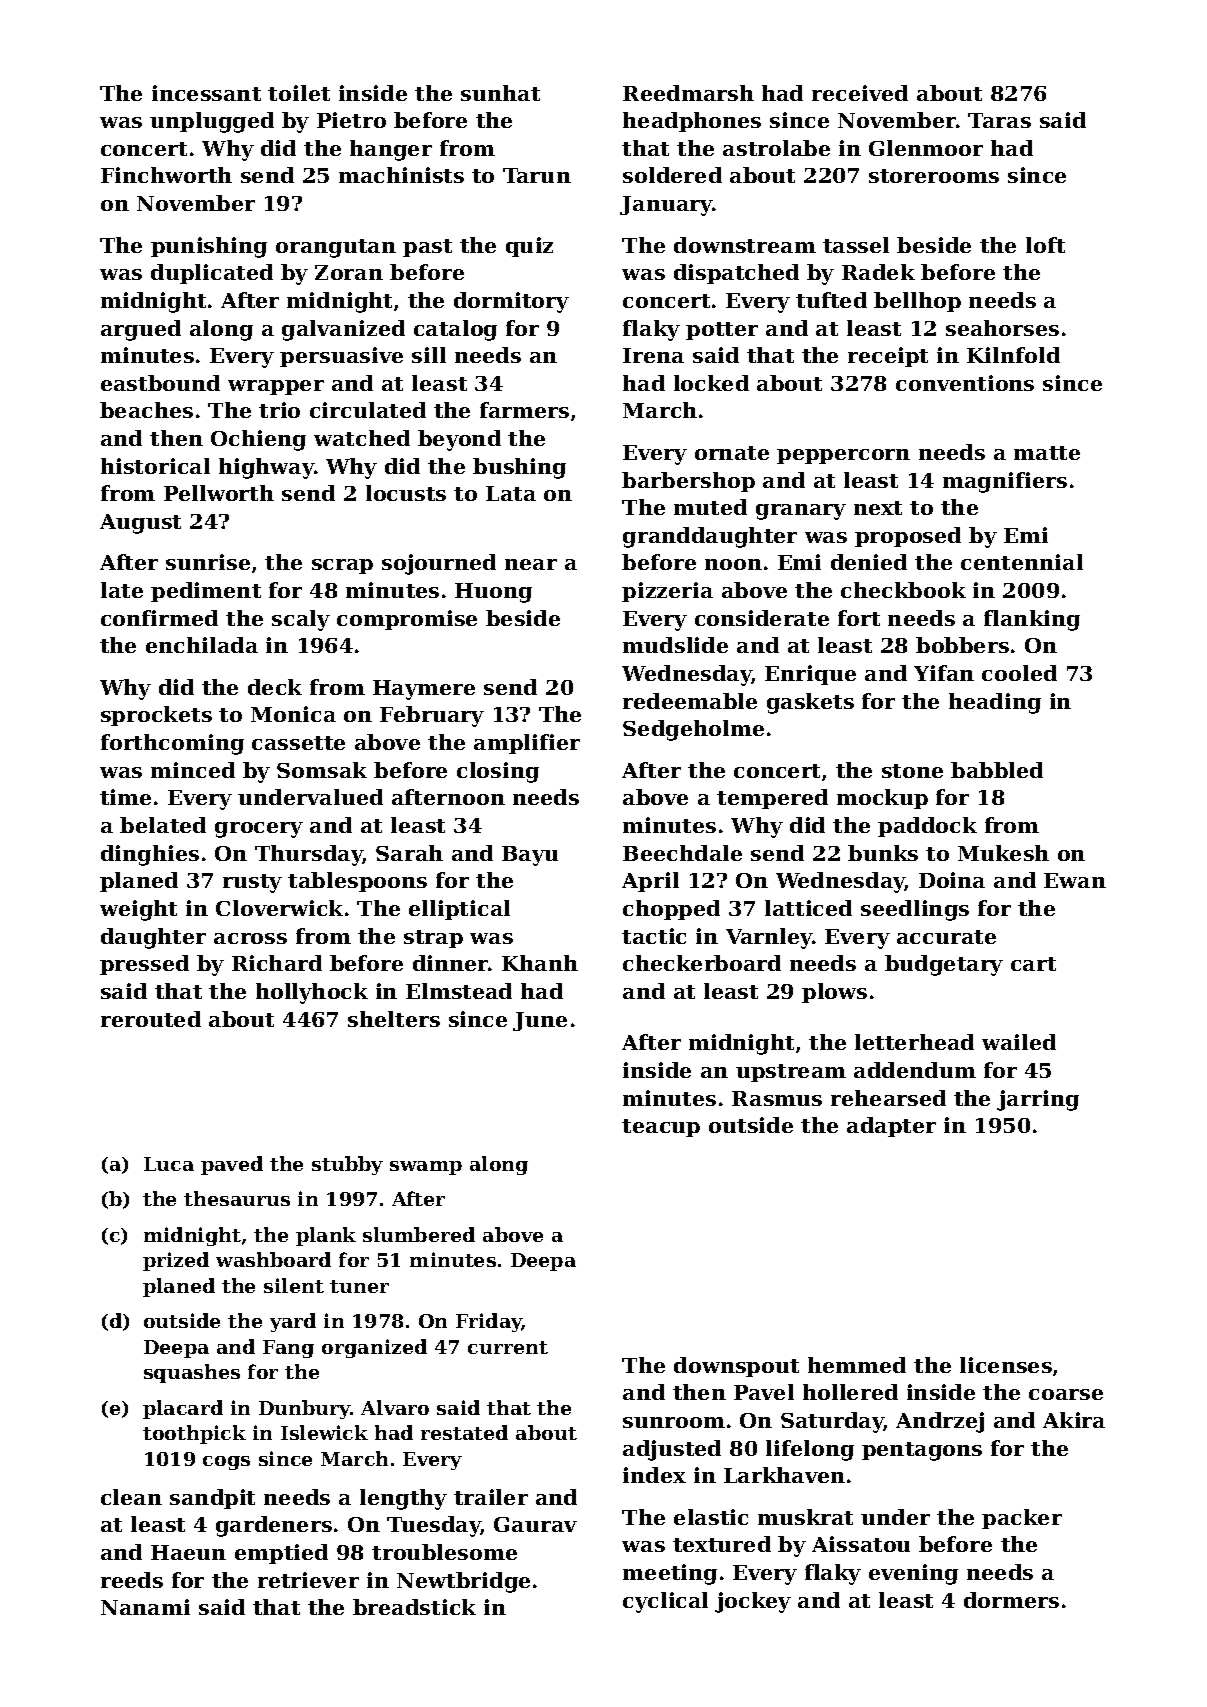 The width and height of the page is (1207, 1707). I want to click on Reedmarsh, so click(688, 93).
